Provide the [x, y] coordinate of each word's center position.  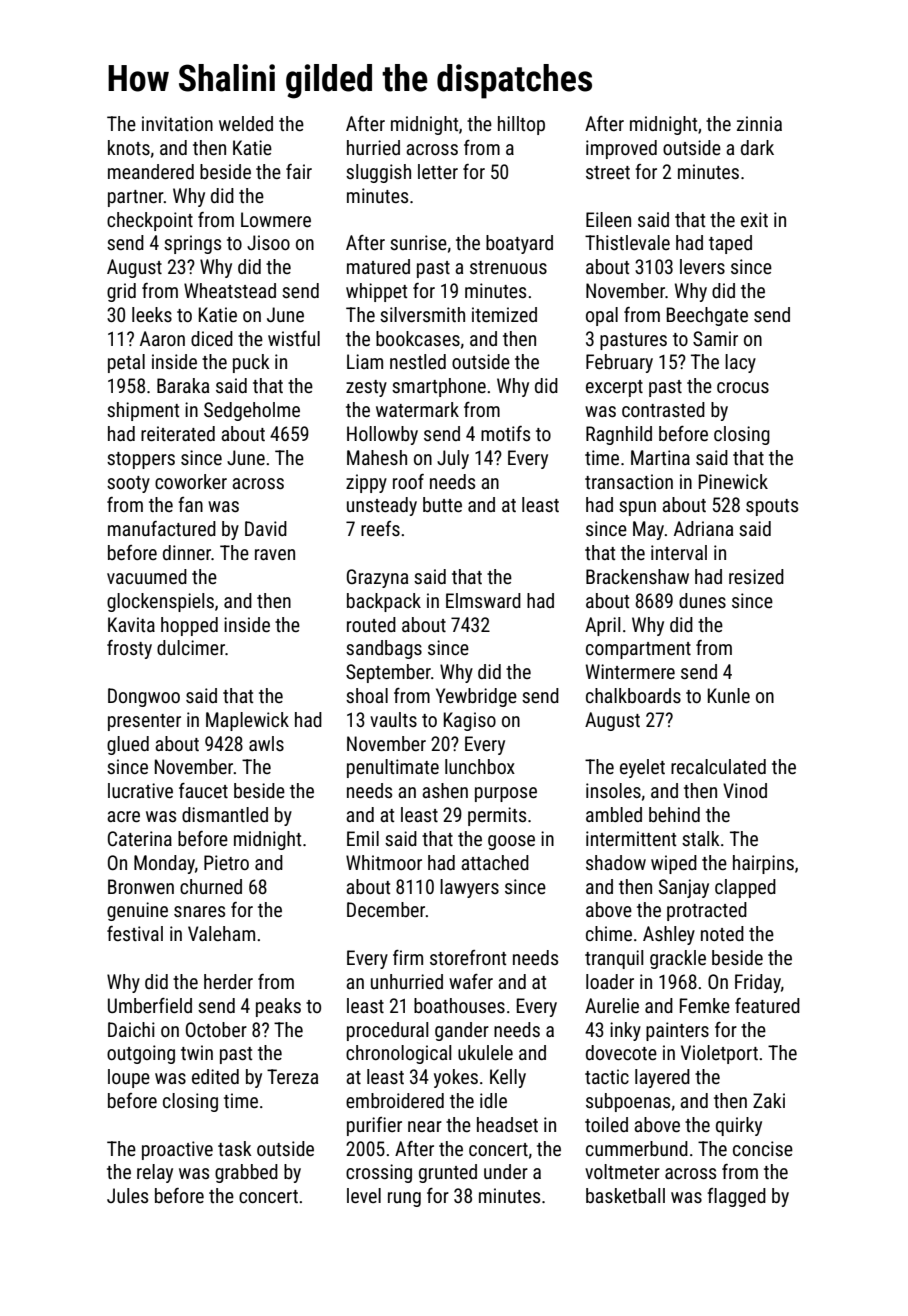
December [386, 909]
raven [275, 554]
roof [408, 481]
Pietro [226, 862]
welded [246, 123]
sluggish [378, 173]
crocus [743, 387]
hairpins [763, 864]
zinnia [759, 123]
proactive [177, 1150]
